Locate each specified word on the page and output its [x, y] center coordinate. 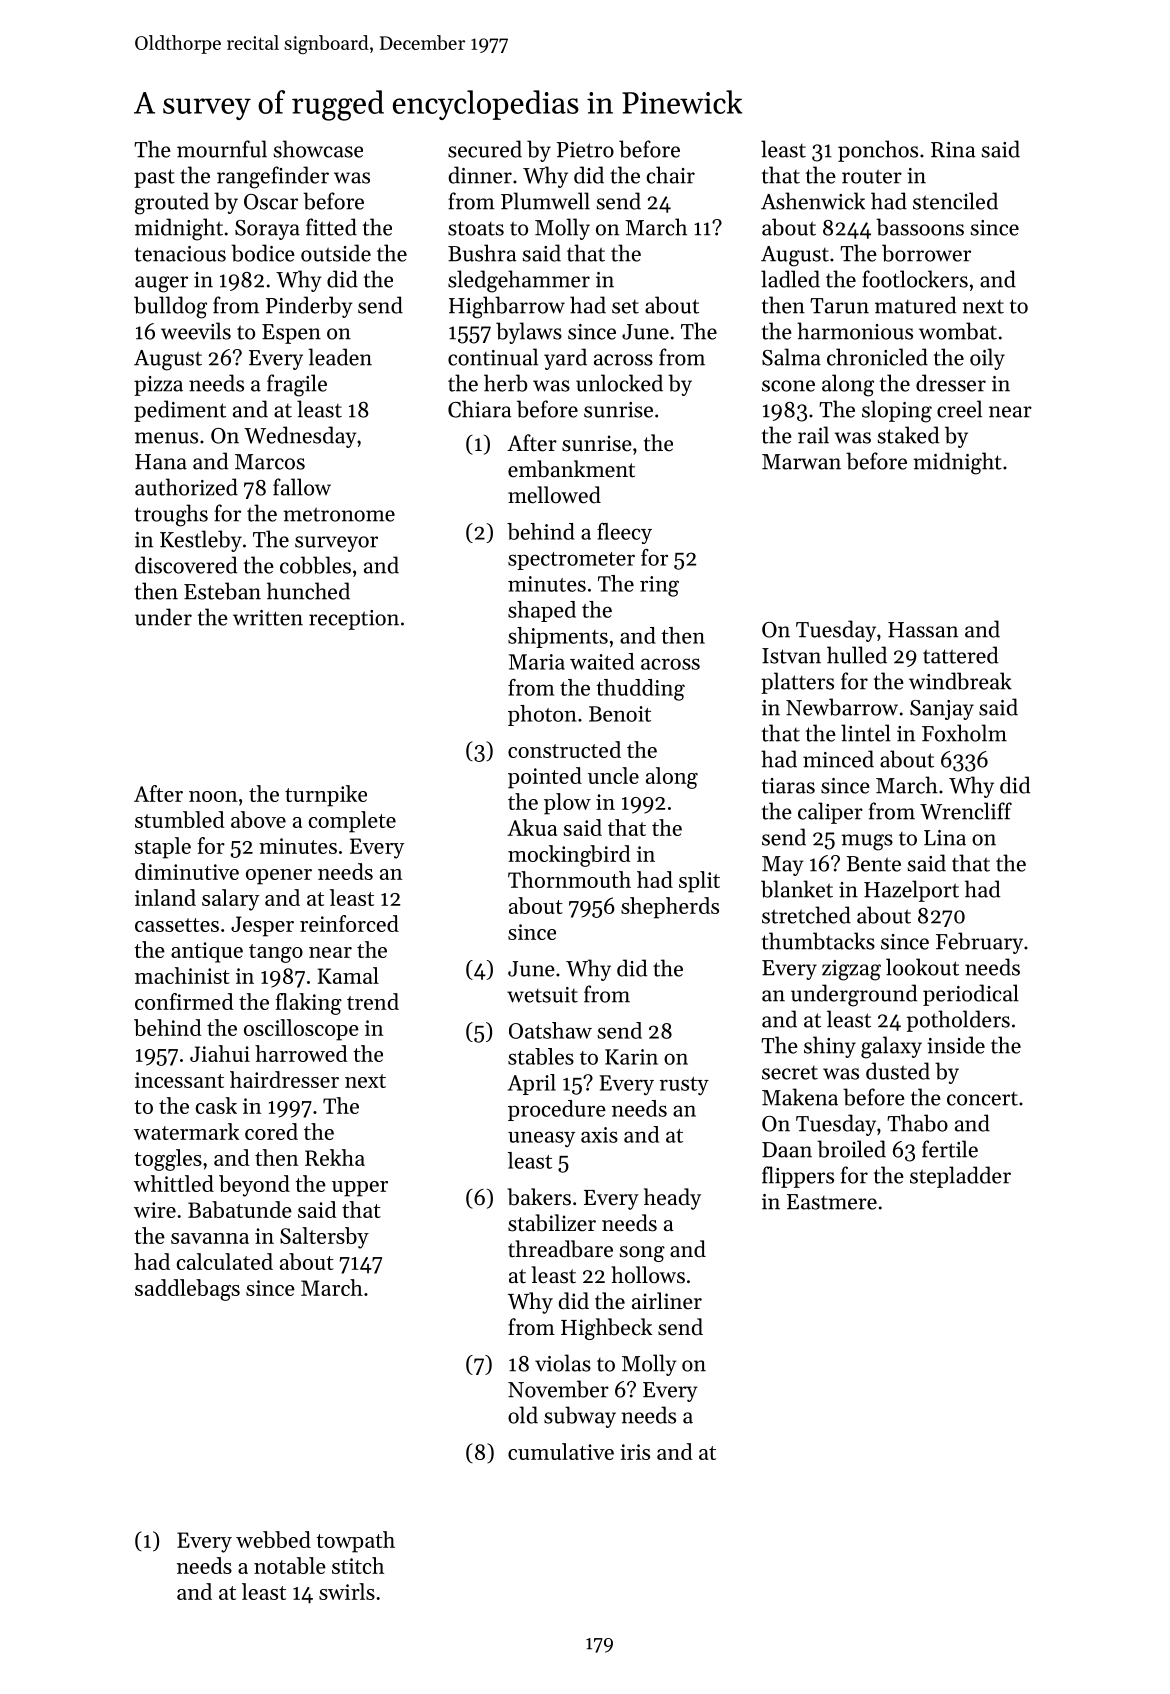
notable [290, 1565]
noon [213, 796]
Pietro [585, 150]
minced [838, 759]
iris [635, 1452]
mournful [222, 149]
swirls [347, 1591]
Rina [953, 150]
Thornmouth [569, 879]
